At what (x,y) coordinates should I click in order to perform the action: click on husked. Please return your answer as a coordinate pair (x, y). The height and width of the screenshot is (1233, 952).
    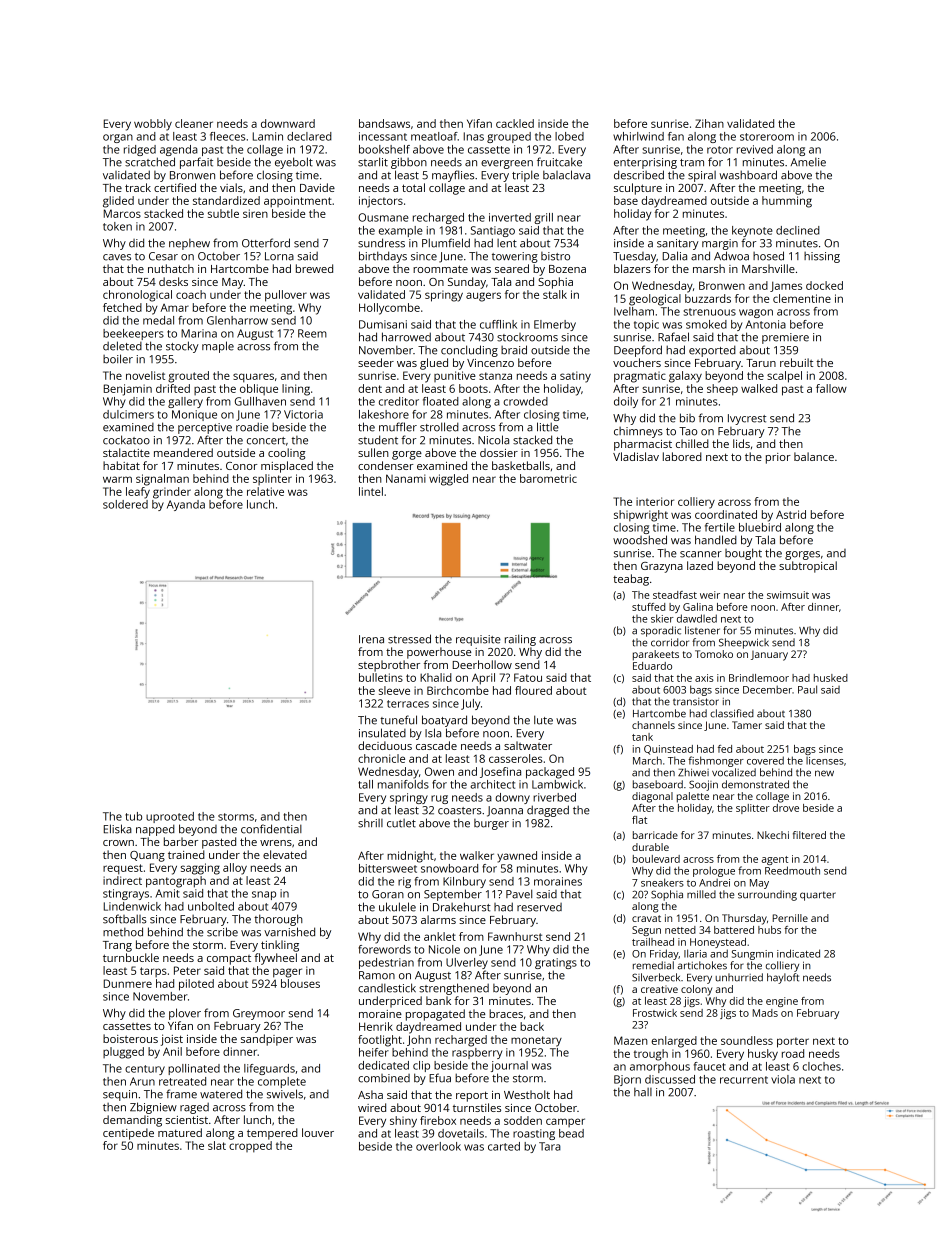
    Looking at the image, I should click on (831, 678).
